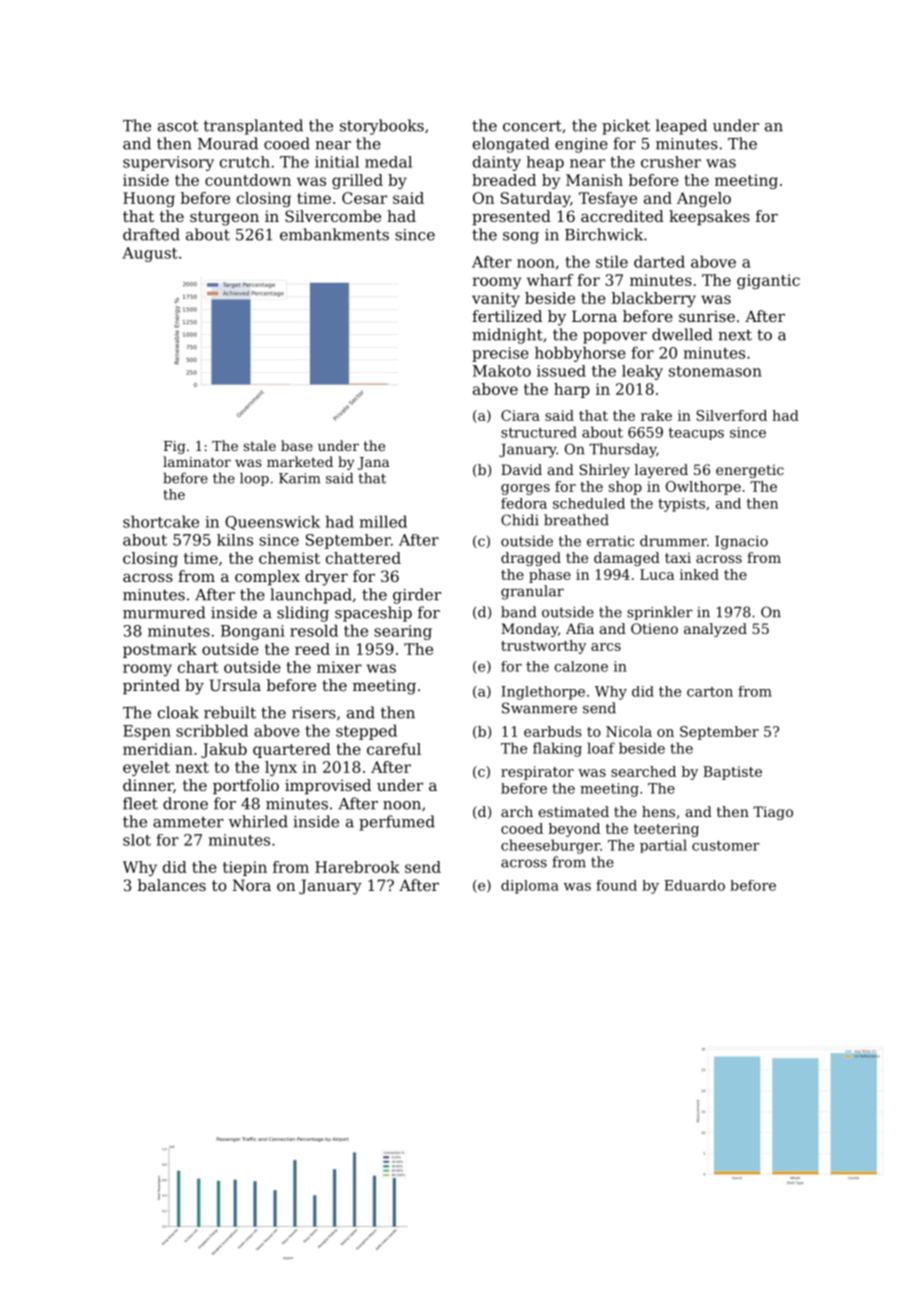 The image size is (924, 1308). I want to click on dainty, so click(497, 163).
